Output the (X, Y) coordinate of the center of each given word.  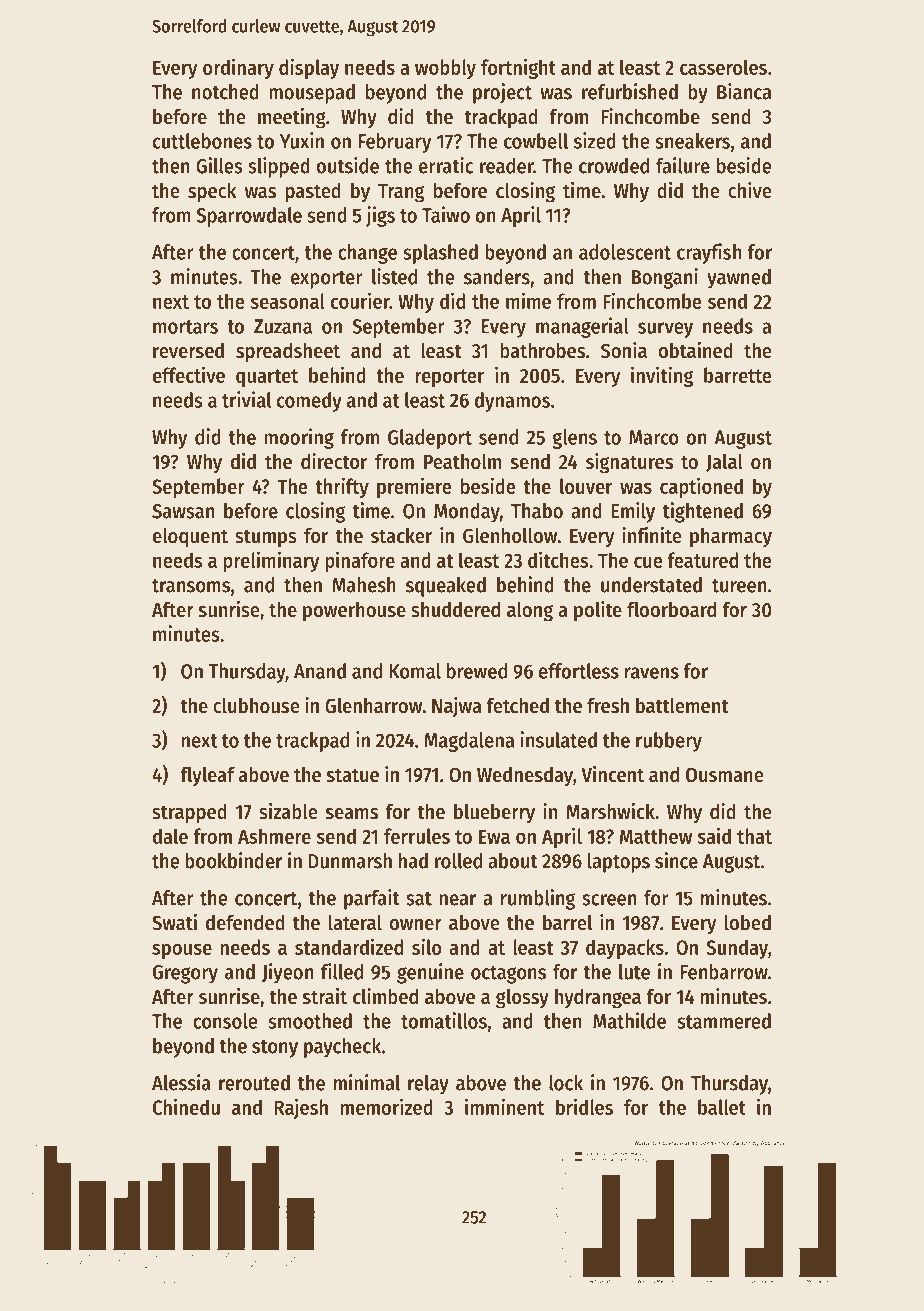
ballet (722, 1107)
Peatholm (462, 461)
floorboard (671, 609)
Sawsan (183, 511)
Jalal (724, 462)
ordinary (238, 68)
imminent (504, 1106)
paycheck (342, 1048)
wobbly (445, 69)
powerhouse (354, 611)
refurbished (630, 91)
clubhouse (256, 705)
